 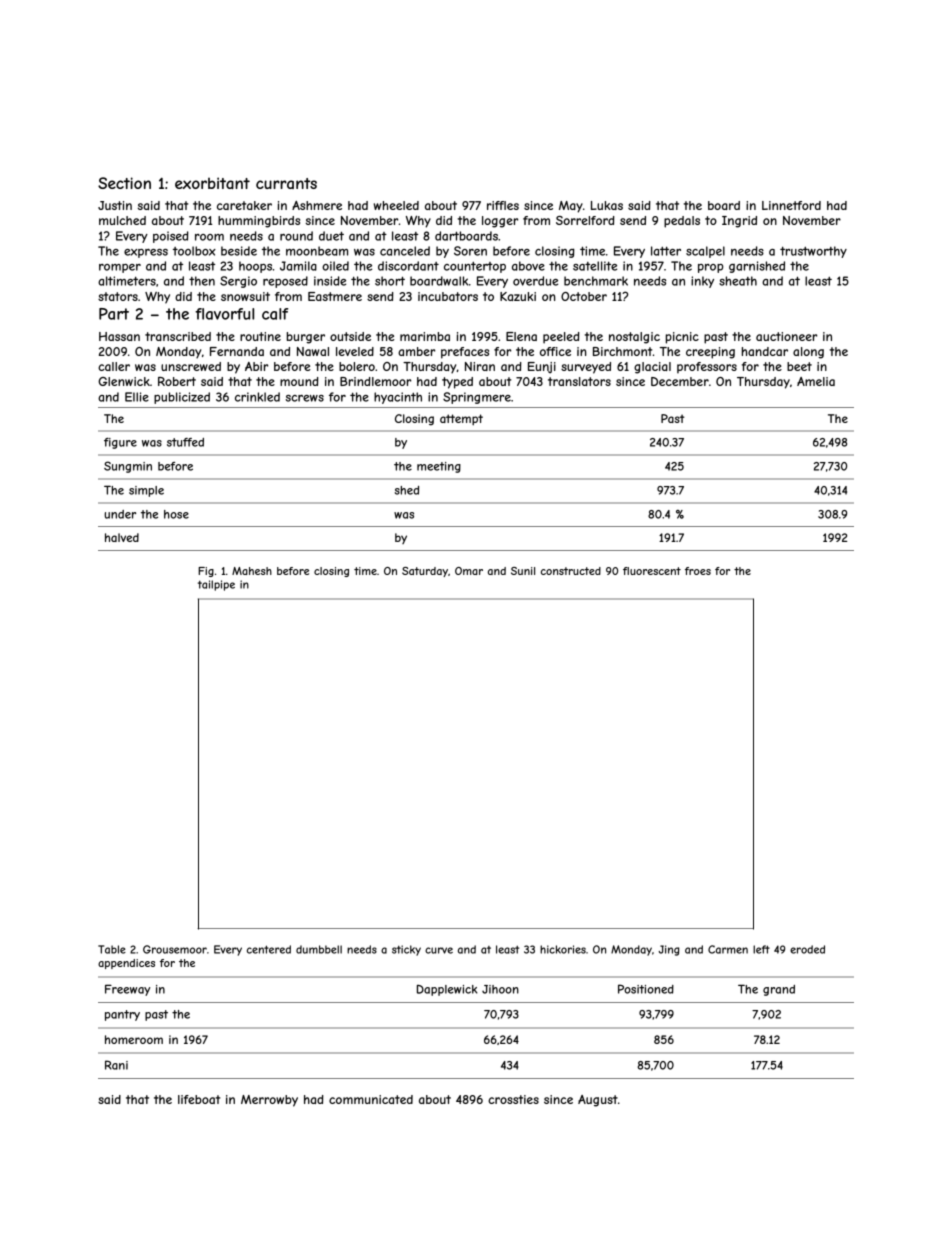 I want to click on halved, so click(x=122, y=537).
